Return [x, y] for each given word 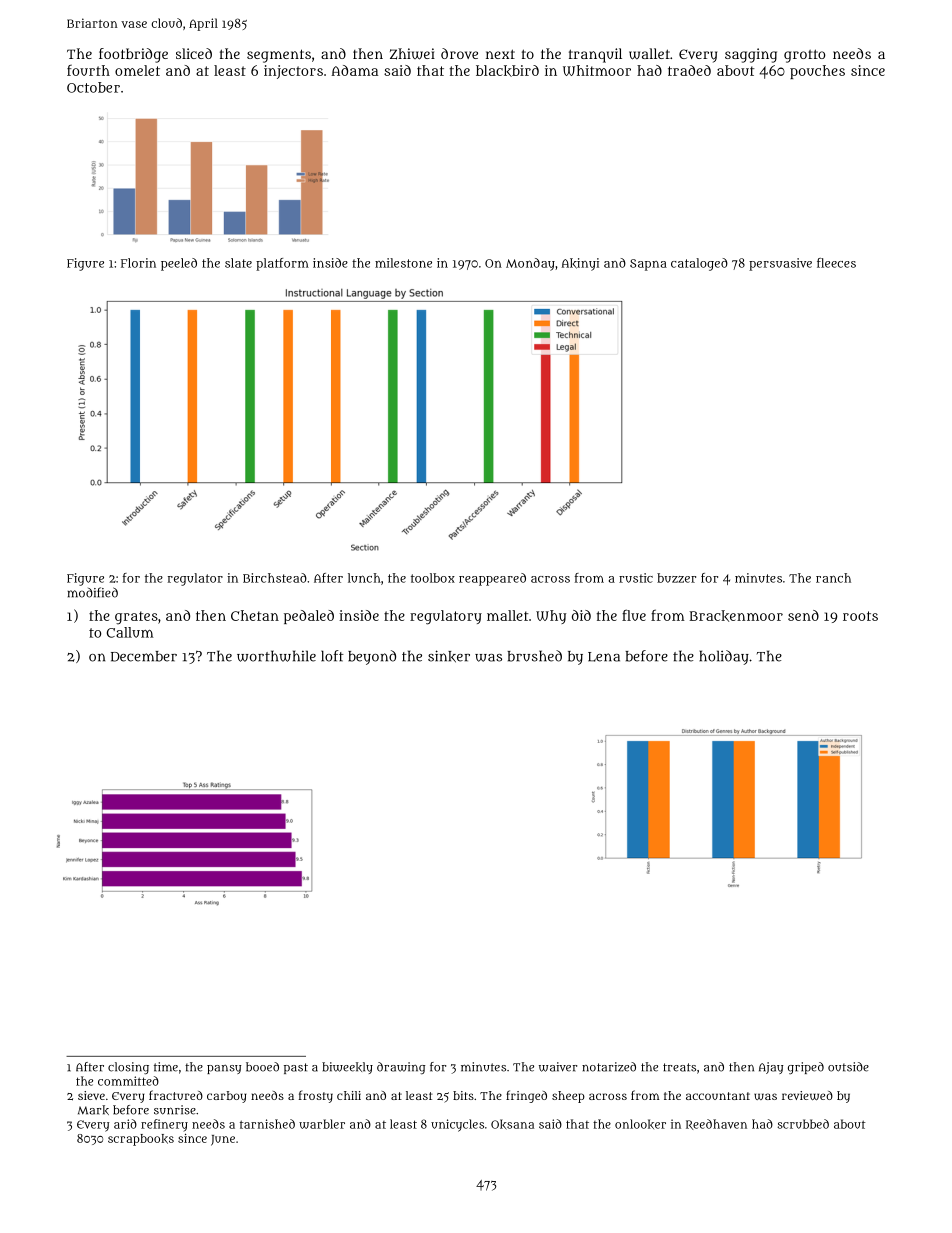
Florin [138, 263]
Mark [93, 1110]
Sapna [648, 265]
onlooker [640, 1124]
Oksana [512, 1124]
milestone [403, 263]
